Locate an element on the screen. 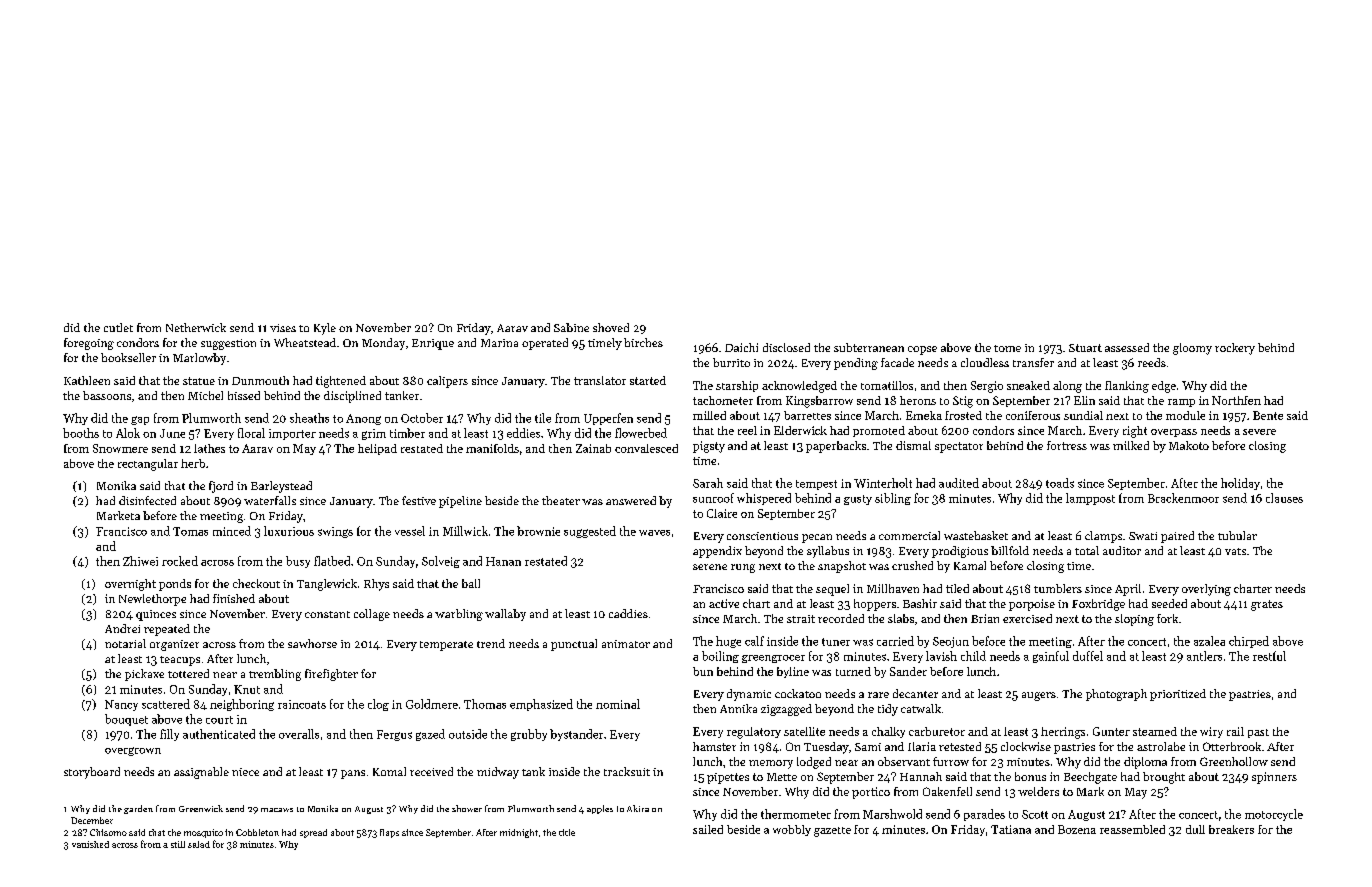  sunroof is located at coordinates (713, 498).
